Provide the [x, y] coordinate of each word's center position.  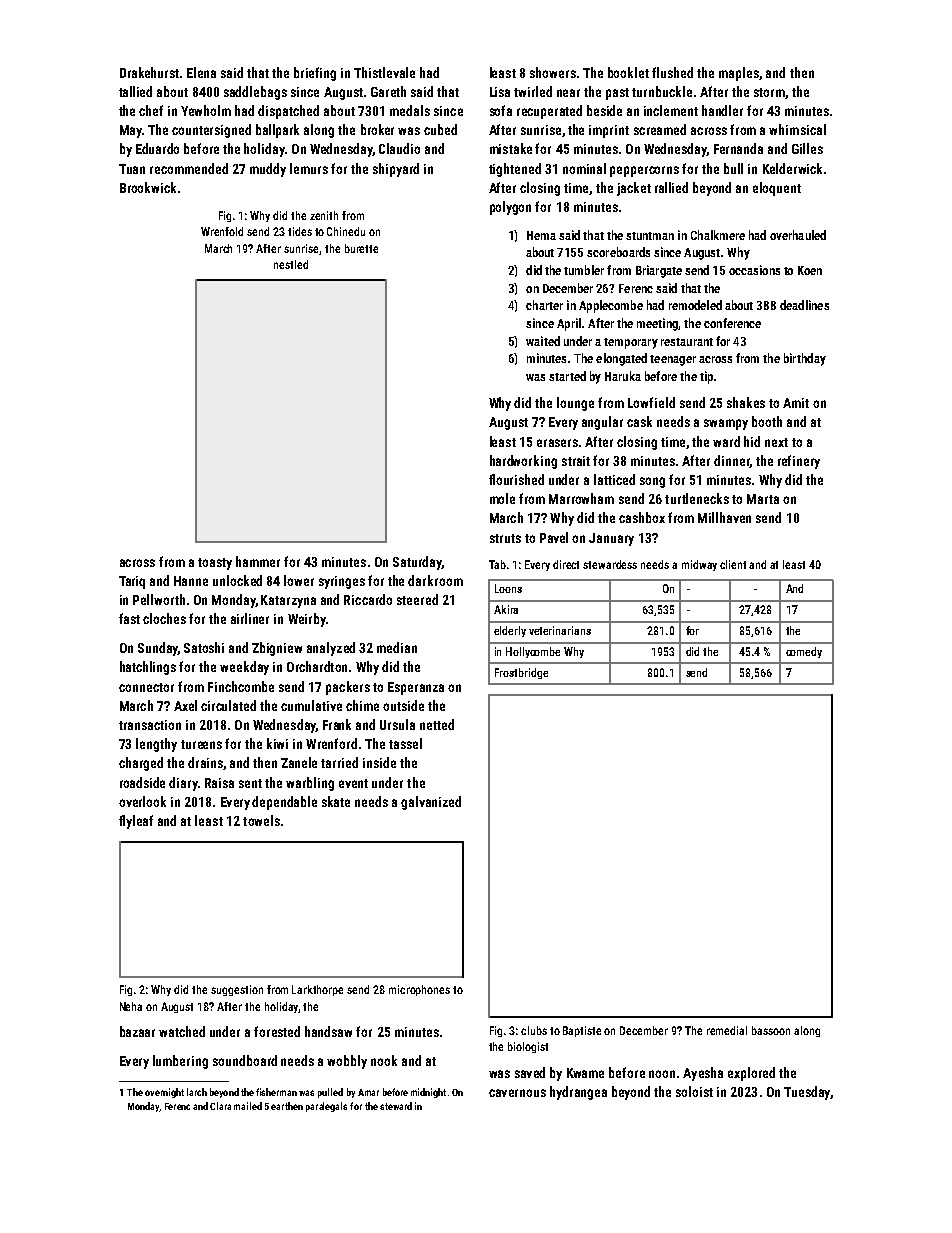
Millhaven [724, 517]
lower [299, 580]
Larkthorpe [317, 990]
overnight [164, 1093]
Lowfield [651, 402]
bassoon [771, 1030]
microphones [419, 990]
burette [361, 248]
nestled [291, 264]
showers [553, 72]
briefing [315, 74]
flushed [672, 72]
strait [576, 461]
